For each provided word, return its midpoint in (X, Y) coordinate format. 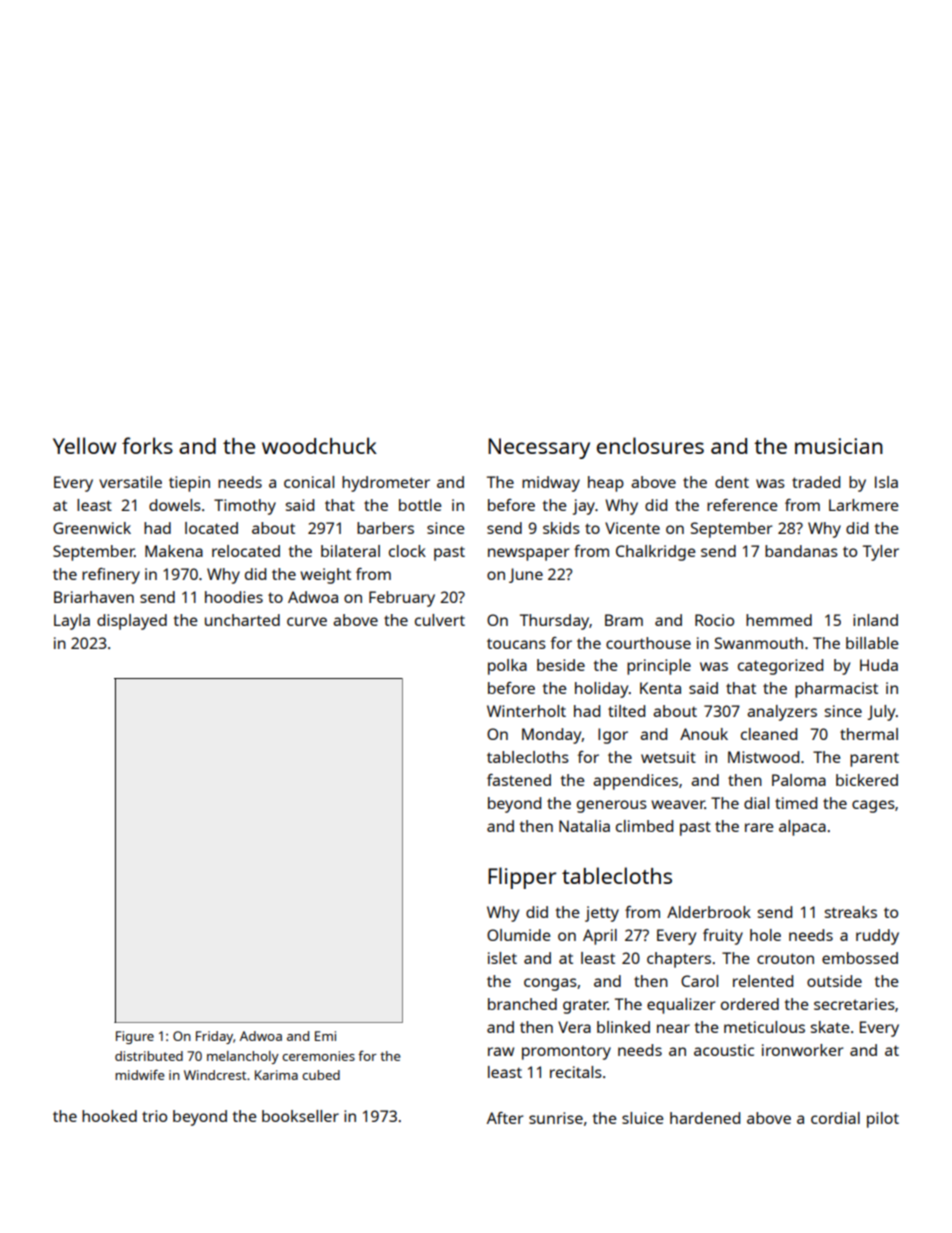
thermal (869, 734)
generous (612, 806)
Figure (135, 1037)
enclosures (650, 445)
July (881, 713)
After (505, 1118)
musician (839, 446)
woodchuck (319, 445)
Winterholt (526, 711)
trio (154, 1116)
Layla (72, 622)
